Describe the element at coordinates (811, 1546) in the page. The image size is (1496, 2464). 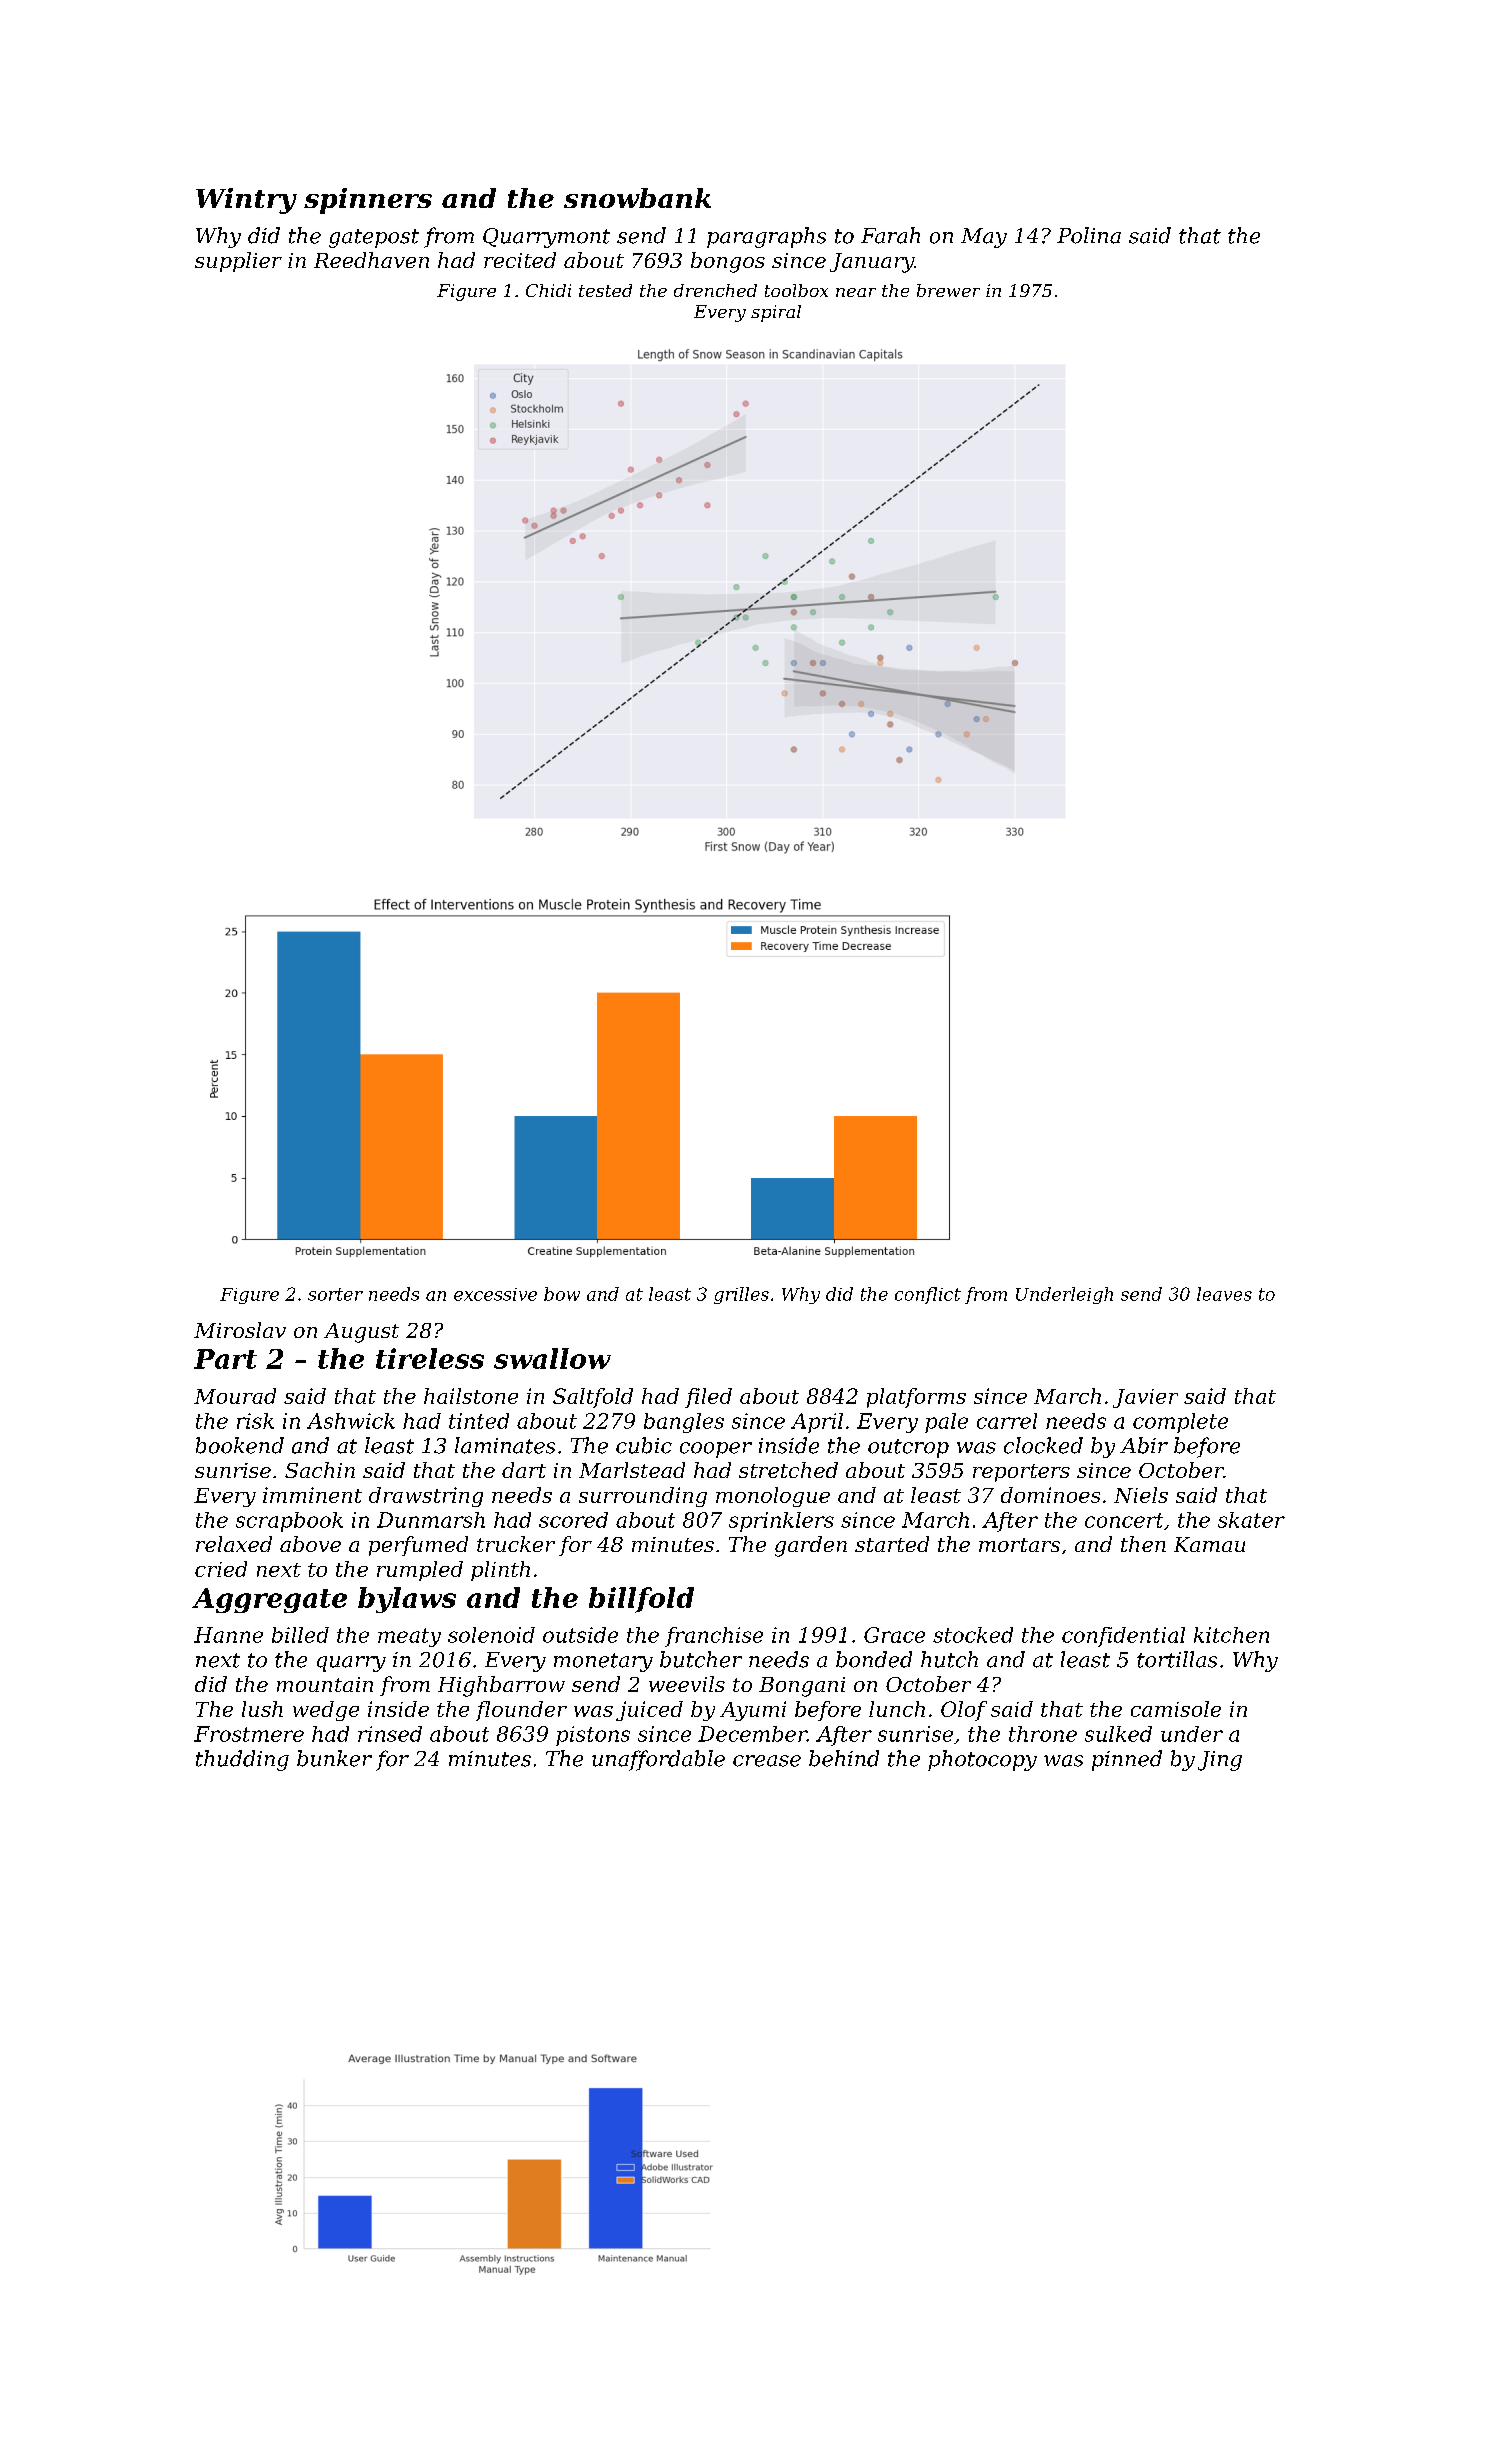
I see `garden` at that location.
